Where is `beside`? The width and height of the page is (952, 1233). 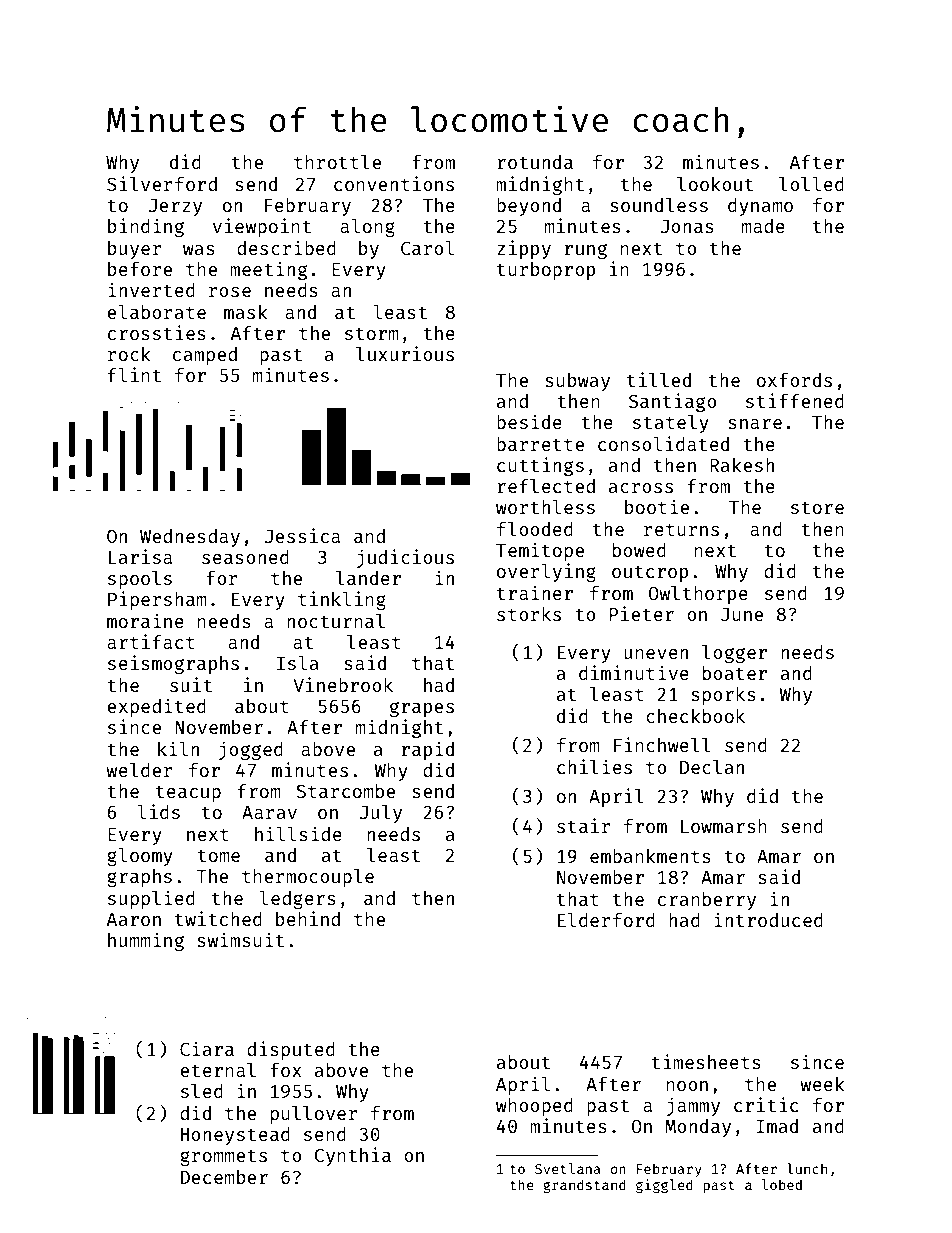
beside is located at coordinates (529, 421).
